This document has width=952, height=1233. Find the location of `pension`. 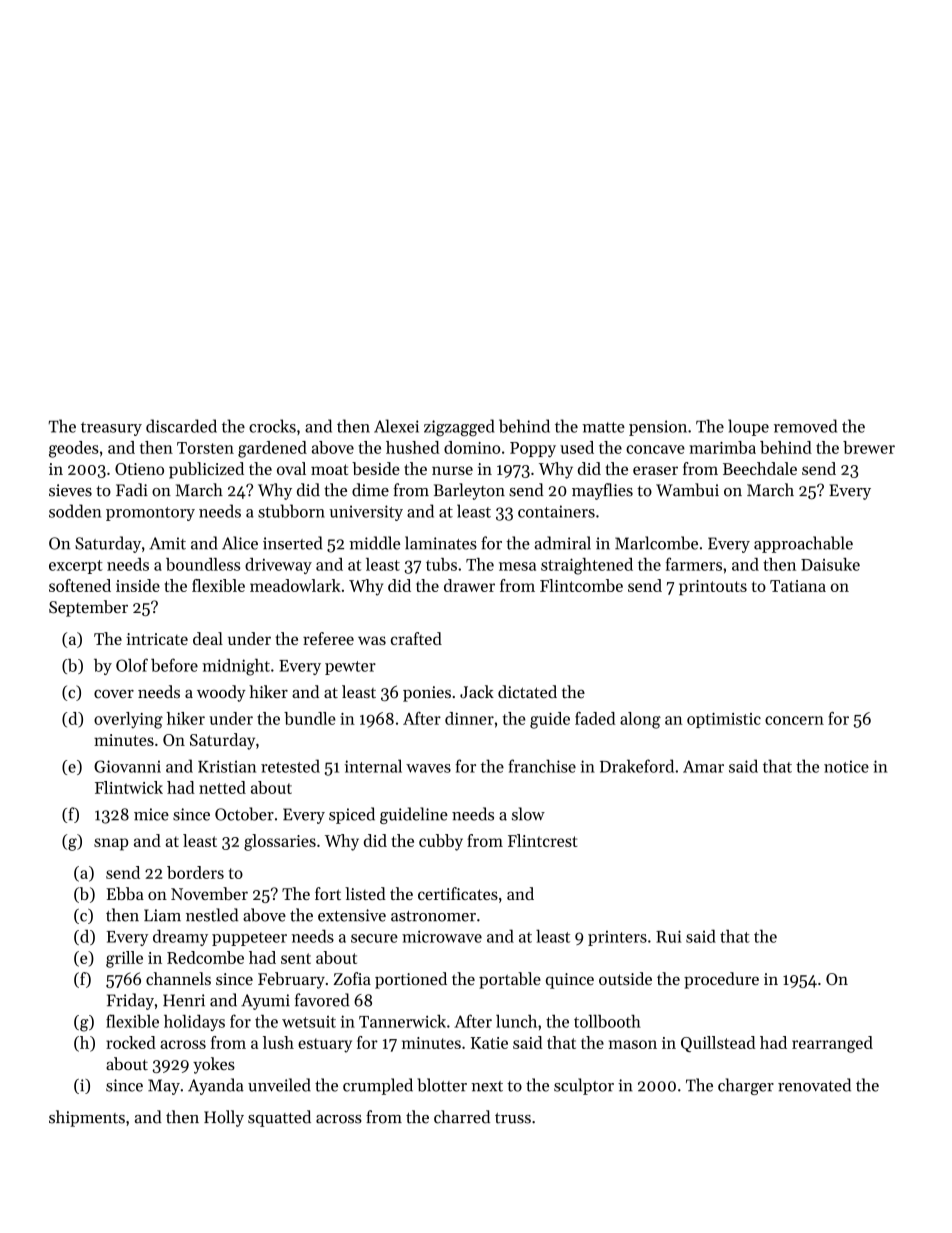

pension is located at coordinates (658, 428).
